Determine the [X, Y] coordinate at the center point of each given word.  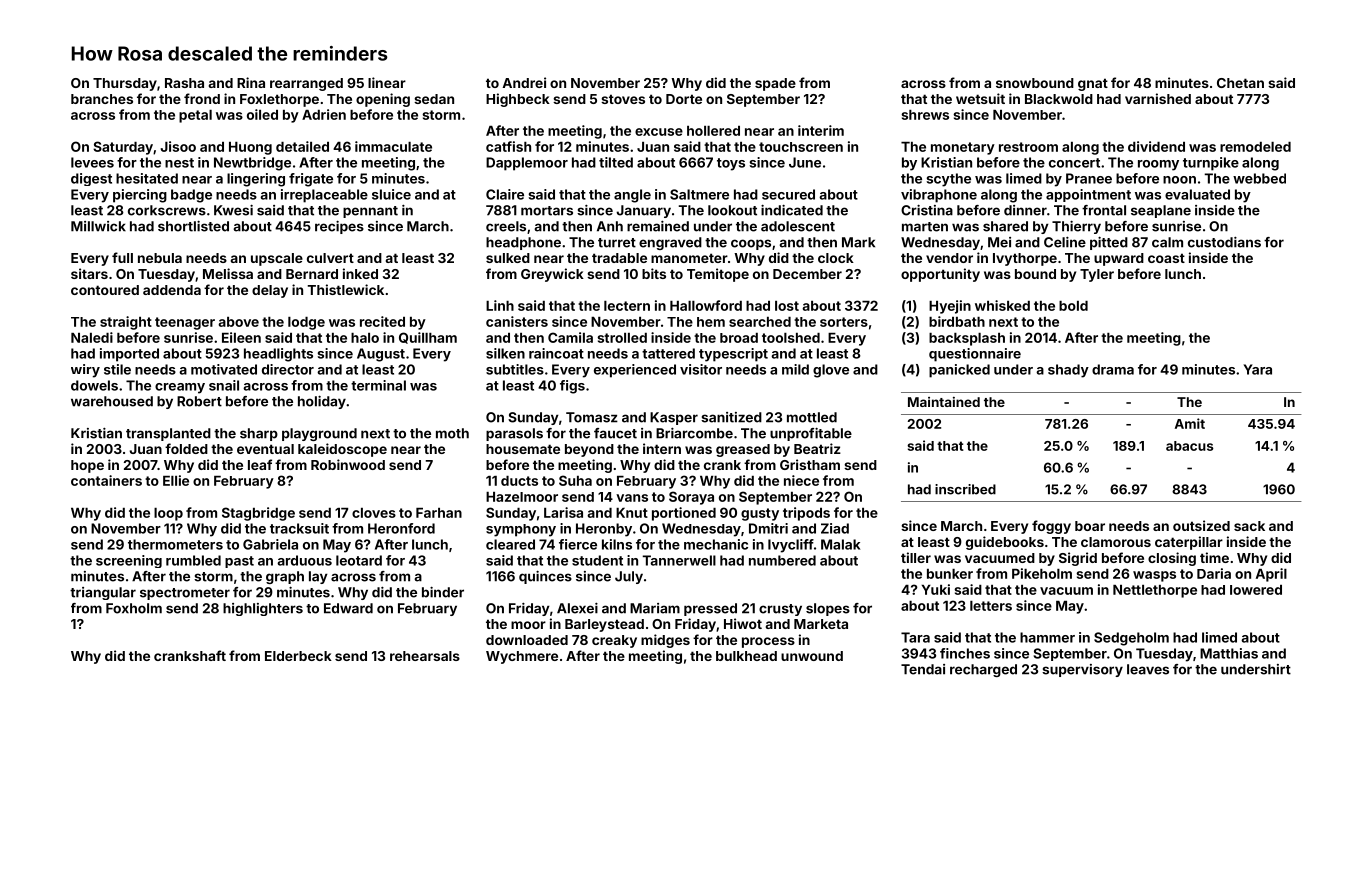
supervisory [1082, 670]
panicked [959, 371]
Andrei [524, 82]
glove [831, 371]
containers [106, 480]
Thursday [125, 84]
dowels [94, 385]
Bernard [312, 274]
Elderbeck [298, 656]
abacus [1190, 446]
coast [1166, 258]
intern [662, 448]
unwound [812, 656]
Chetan [1240, 83]
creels [506, 226]
